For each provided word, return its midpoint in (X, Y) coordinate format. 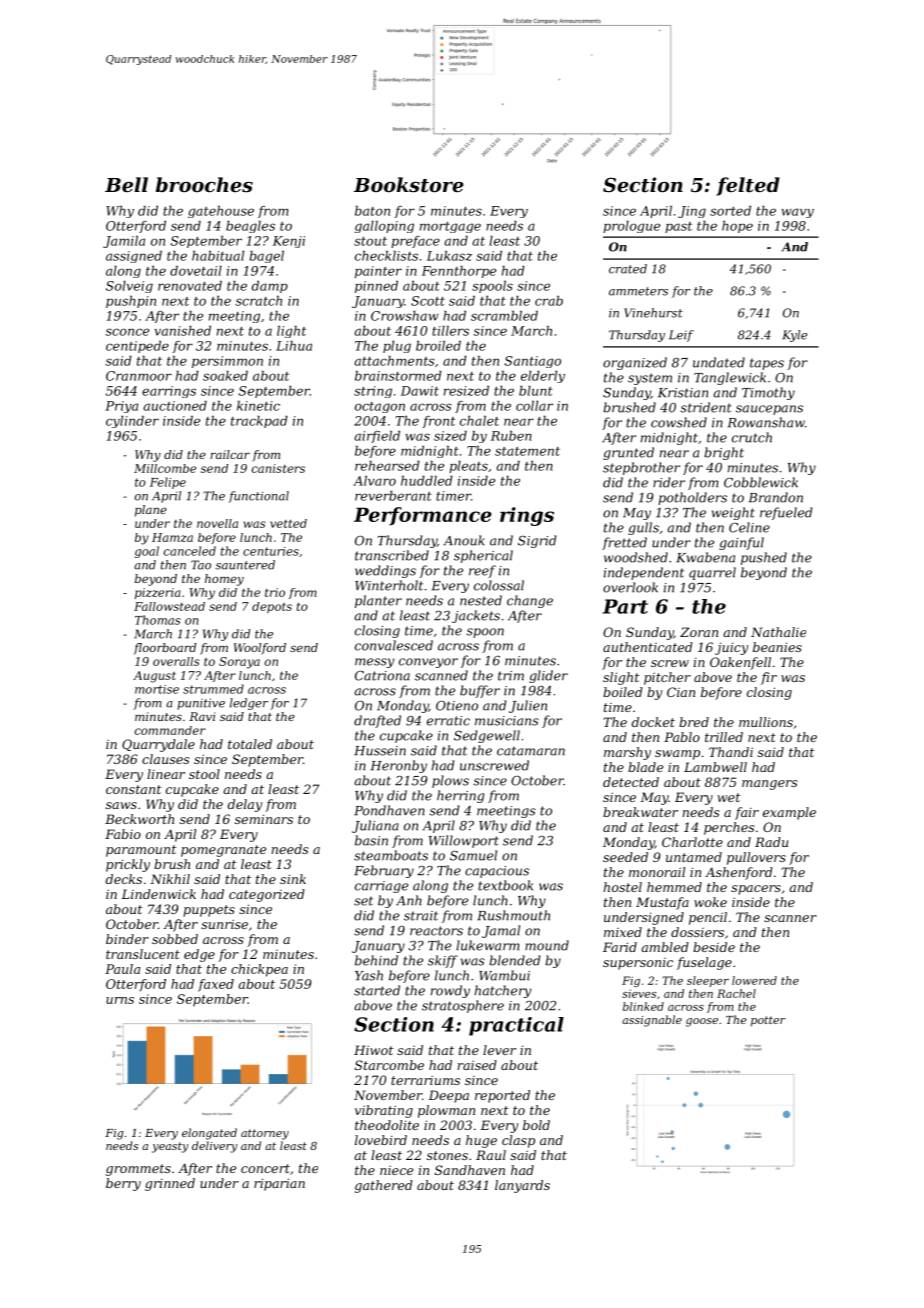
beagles (250, 227)
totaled (250, 744)
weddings (385, 571)
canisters (278, 468)
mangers (769, 785)
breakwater (640, 812)
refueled (786, 513)
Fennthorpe (459, 272)
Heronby (398, 766)
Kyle (794, 336)
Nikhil (170, 879)
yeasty (170, 1147)
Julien (528, 706)
